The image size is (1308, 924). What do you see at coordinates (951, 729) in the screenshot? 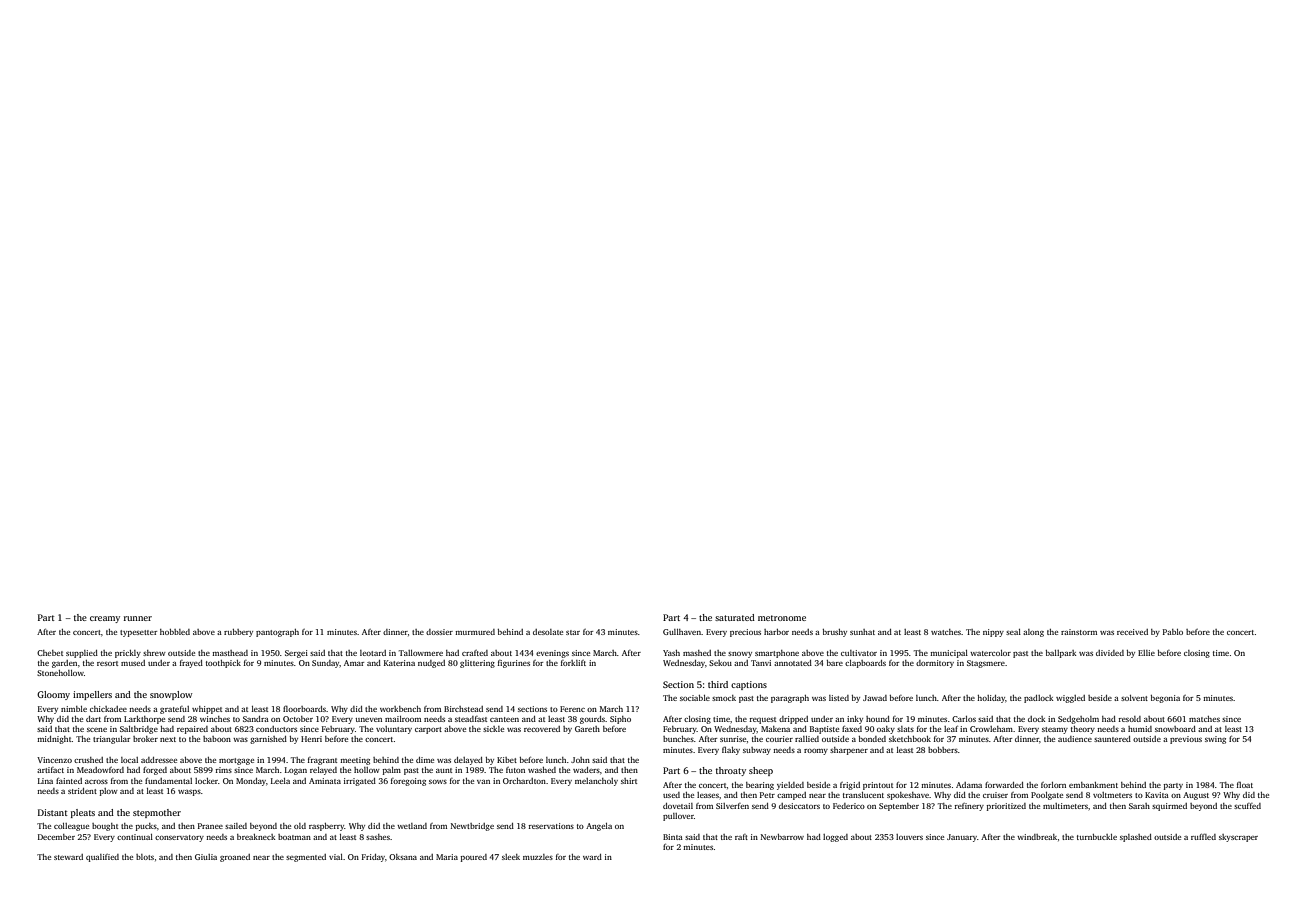
I see `leaf` at bounding box center [951, 729].
